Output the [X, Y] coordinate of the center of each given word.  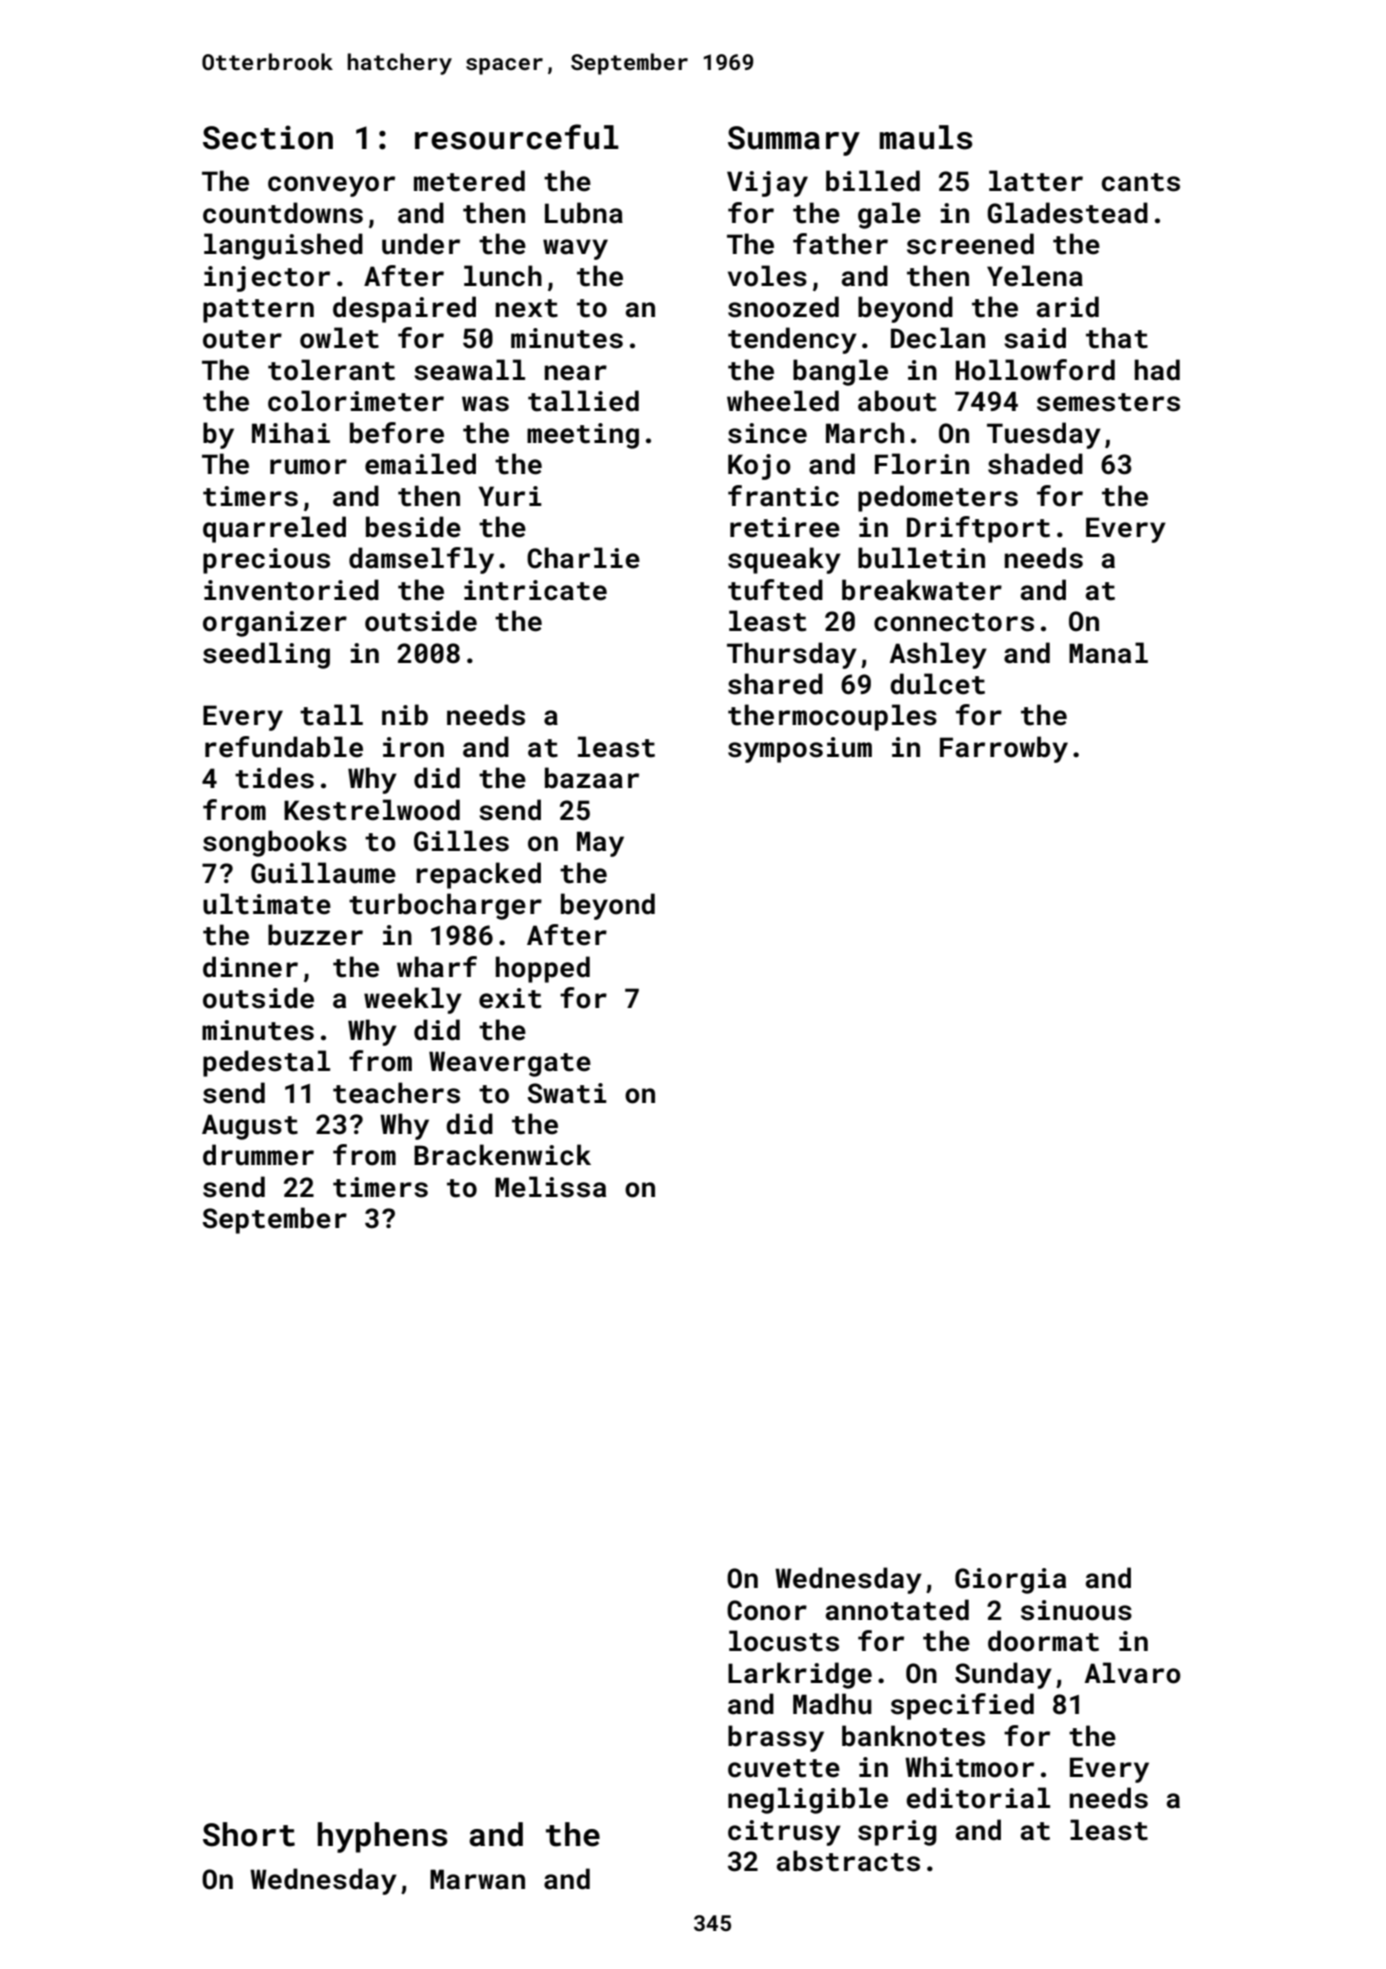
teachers [396, 1093]
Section [268, 137]
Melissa [550, 1187]
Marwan [477, 1879]
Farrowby [1004, 749]
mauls [925, 137]
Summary [794, 141]
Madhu [832, 1704]
